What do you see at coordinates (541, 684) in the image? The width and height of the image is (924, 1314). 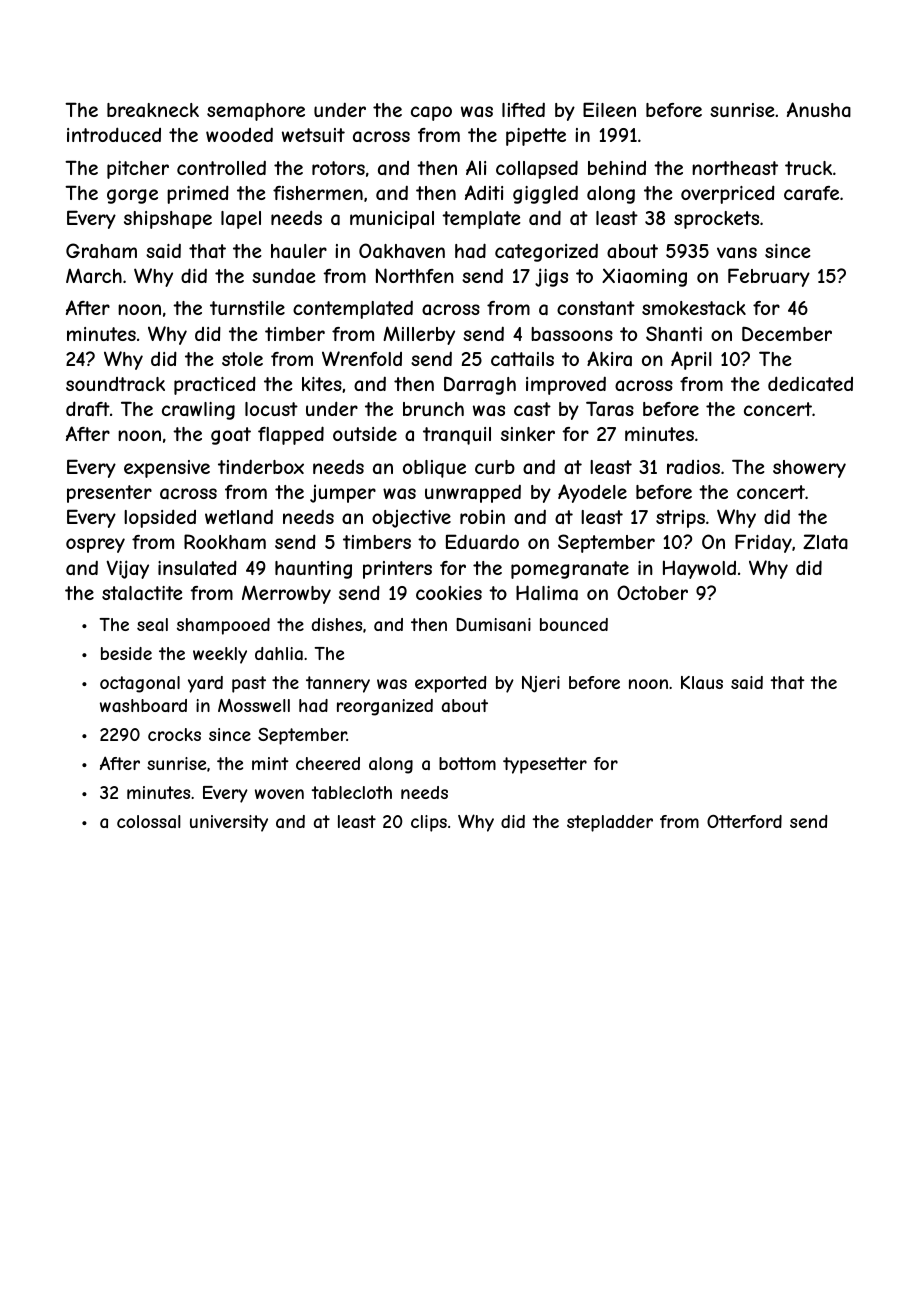 I see `Njeri` at bounding box center [541, 684].
